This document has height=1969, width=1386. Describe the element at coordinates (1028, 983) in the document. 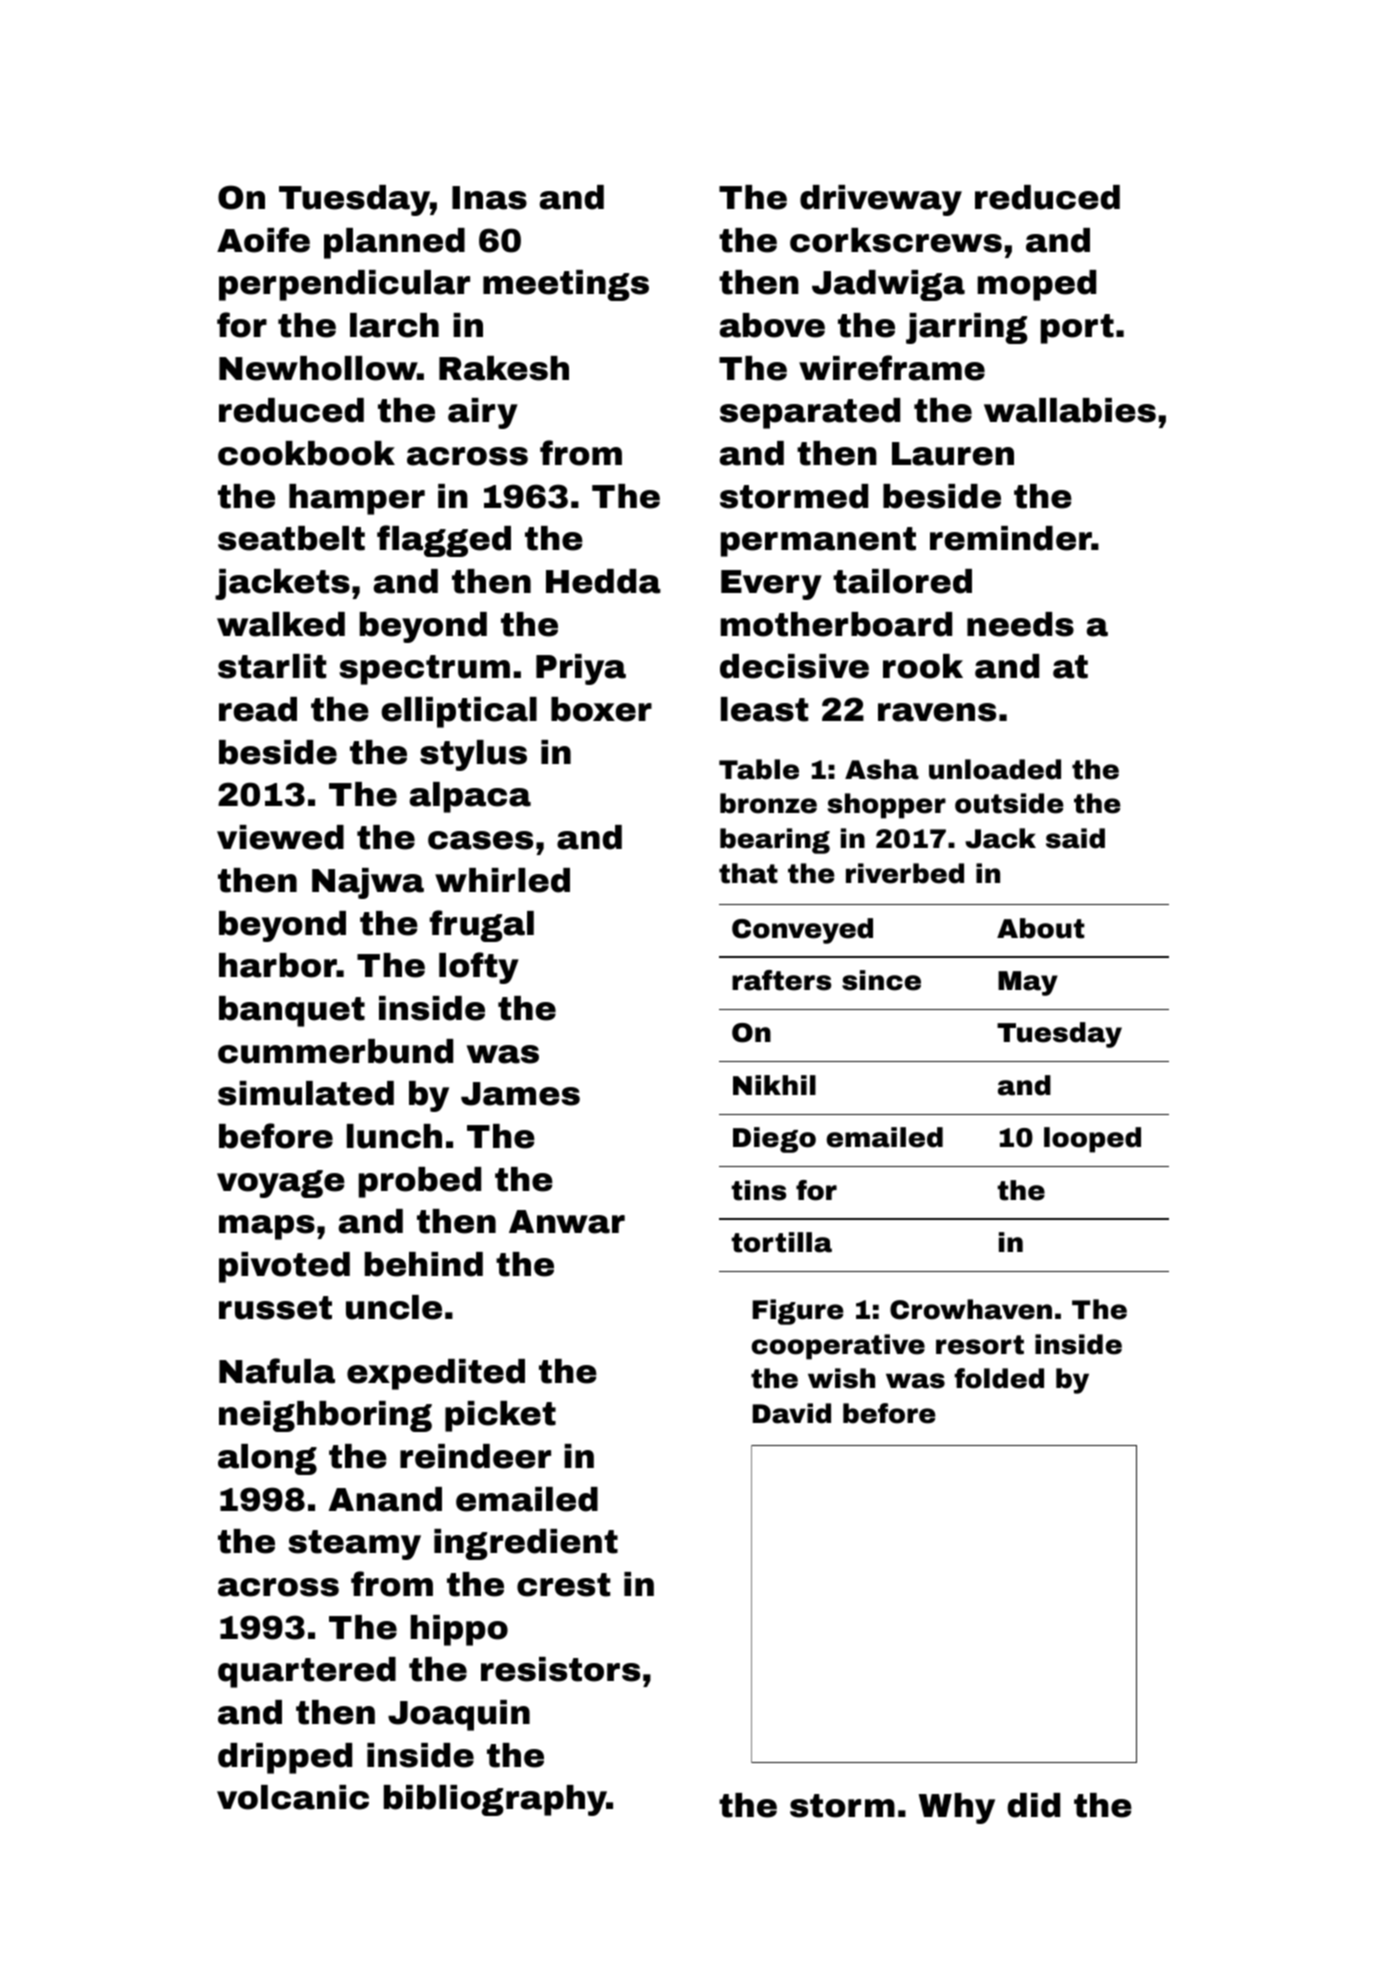

I see `May` at that location.
